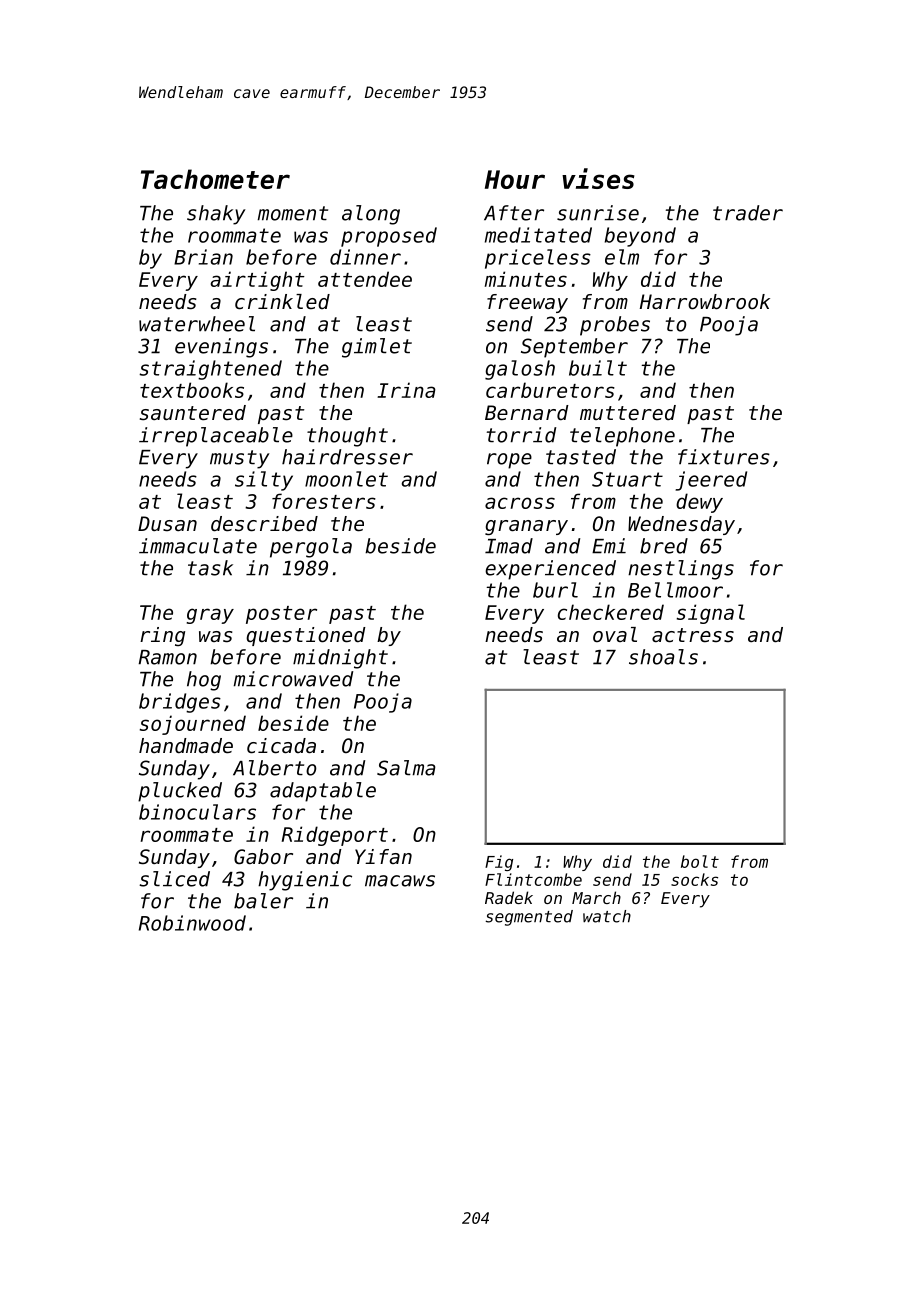 This page has height=1311, width=924. What do you see at coordinates (406, 768) in the page?
I see `Salma` at bounding box center [406, 768].
